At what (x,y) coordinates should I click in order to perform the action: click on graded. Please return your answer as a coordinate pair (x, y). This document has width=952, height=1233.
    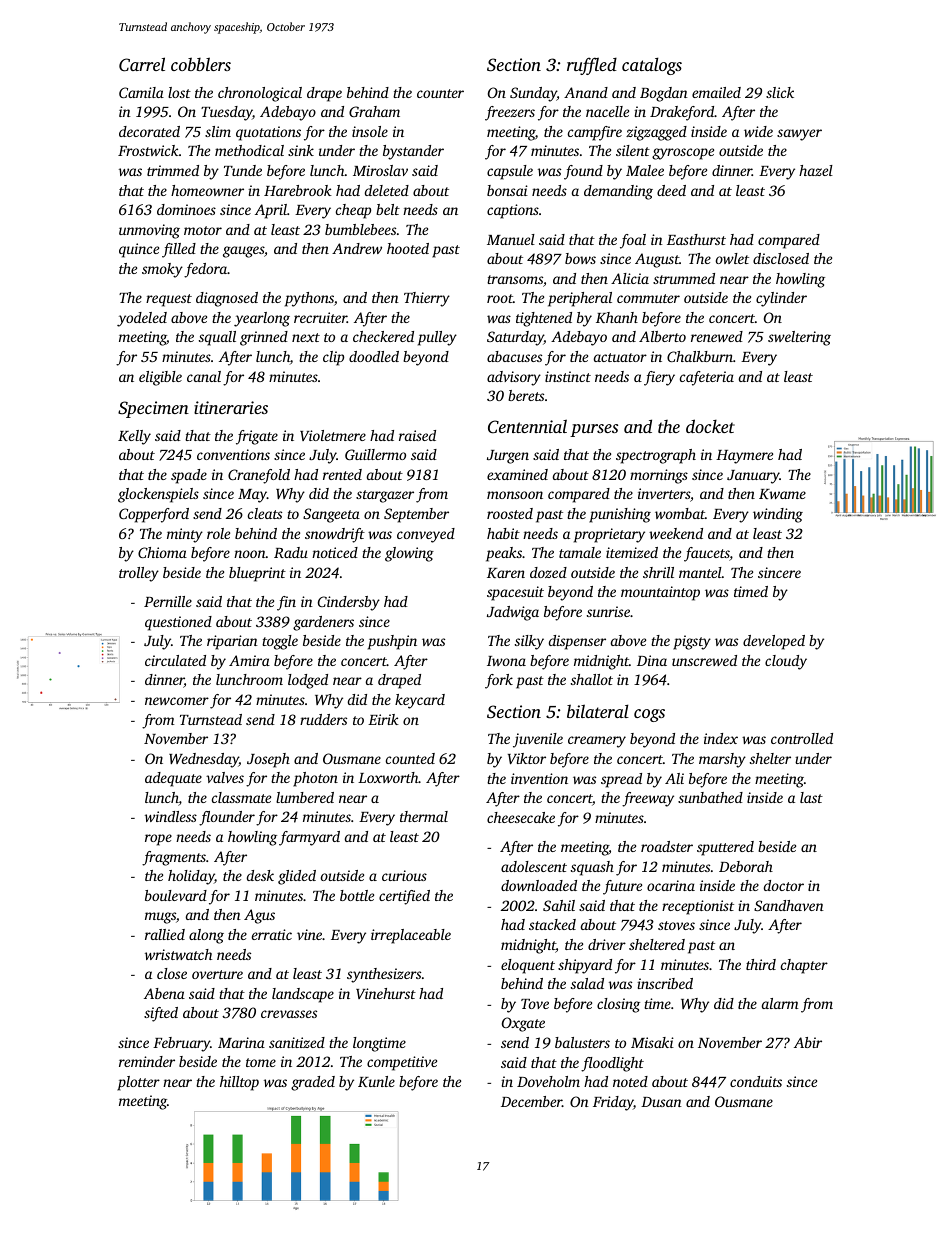
    Looking at the image, I should click on (313, 1083).
